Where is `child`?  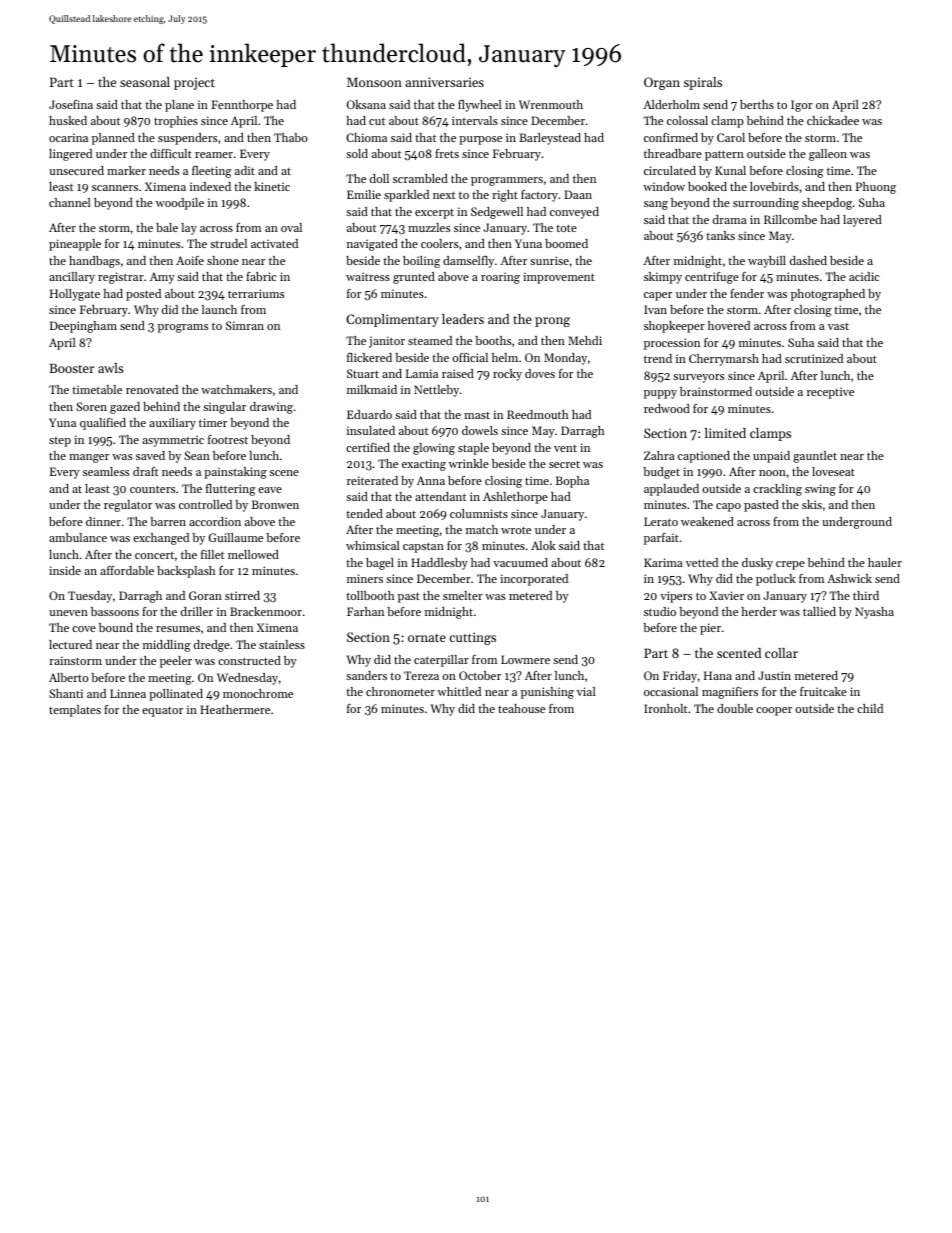
child is located at coordinates (870, 708).
